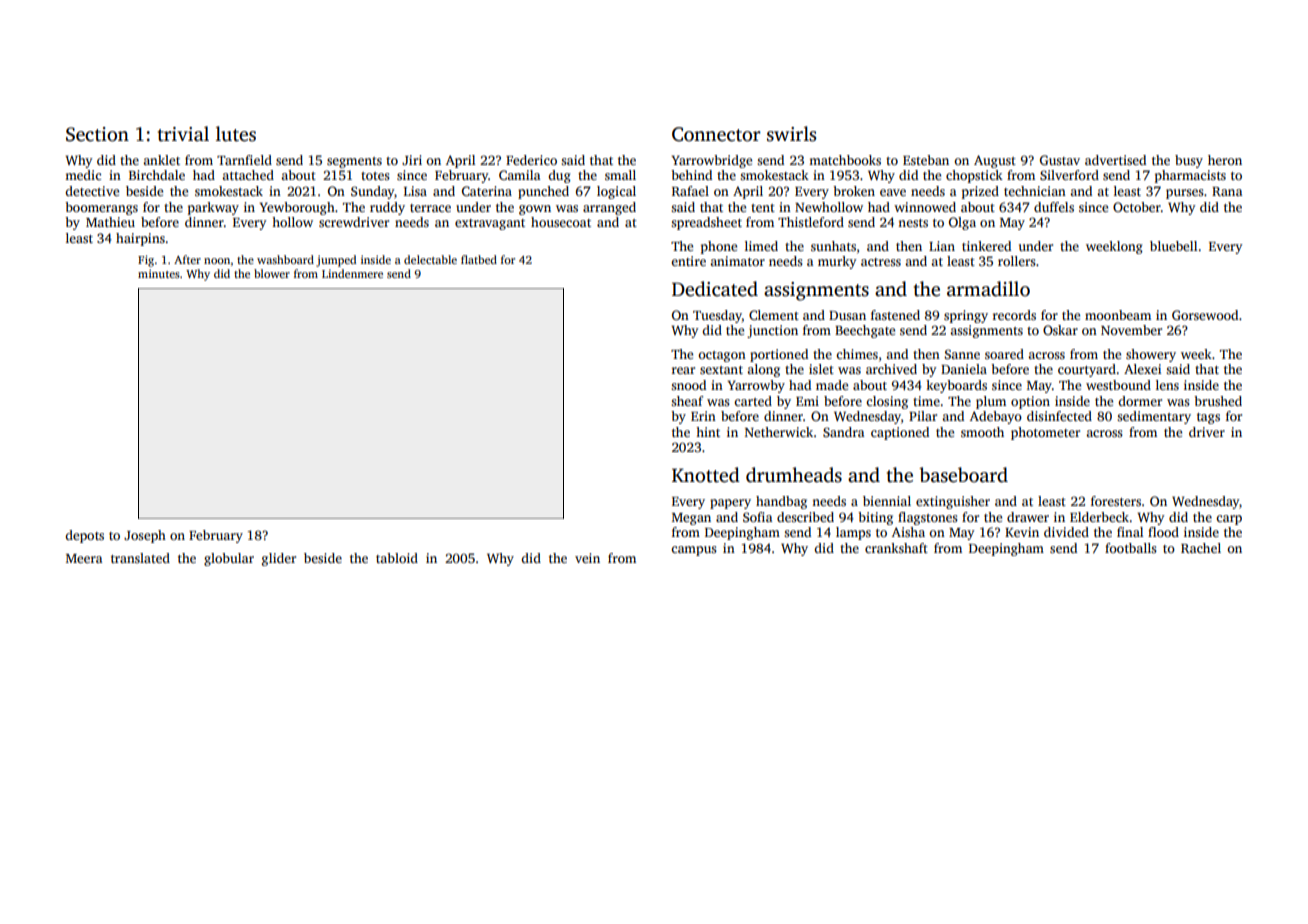 Image resolution: width=1308 pixels, height=924 pixels. I want to click on swirls, so click(791, 134).
